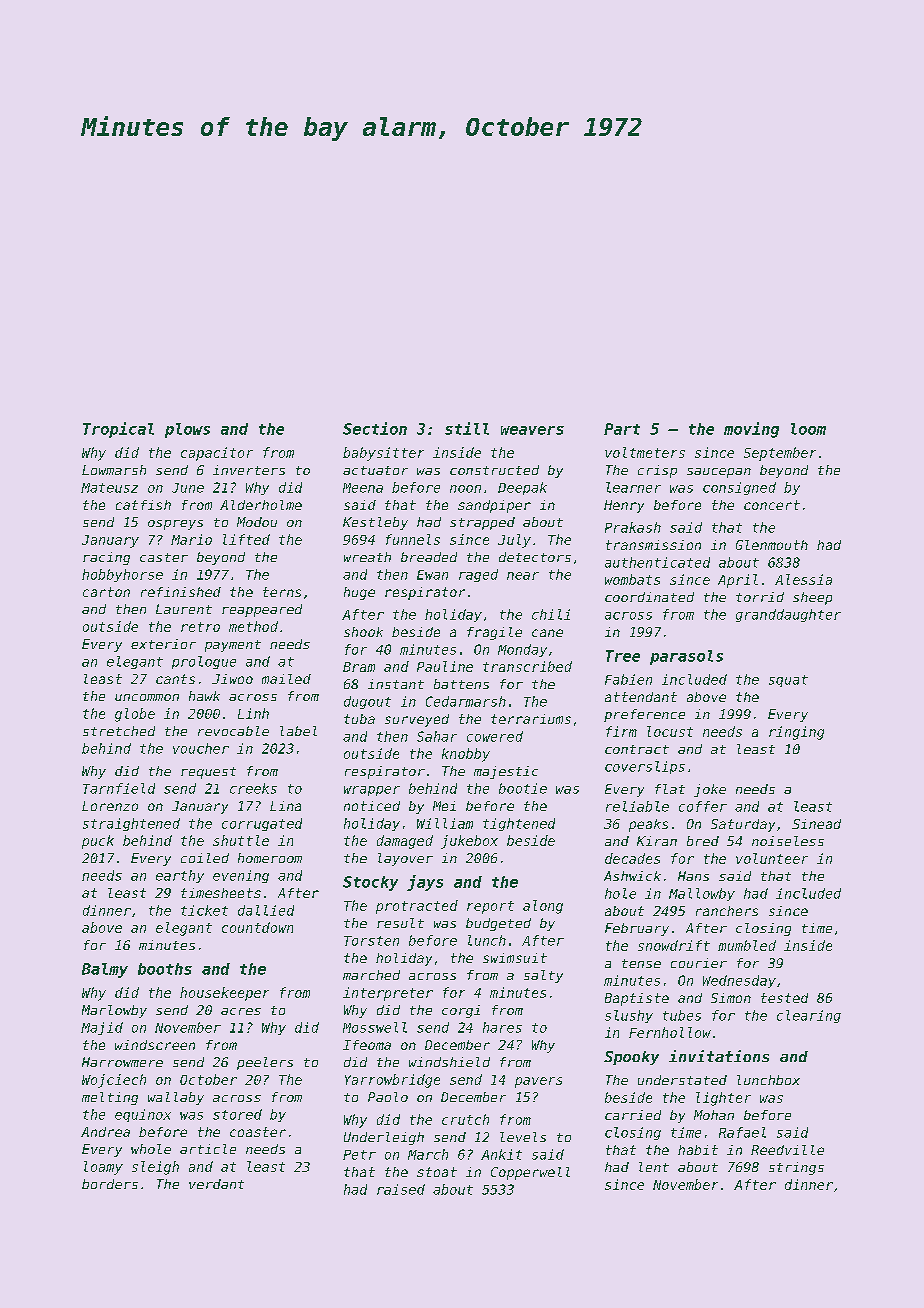  I want to click on sleigh, so click(155, 1168).
